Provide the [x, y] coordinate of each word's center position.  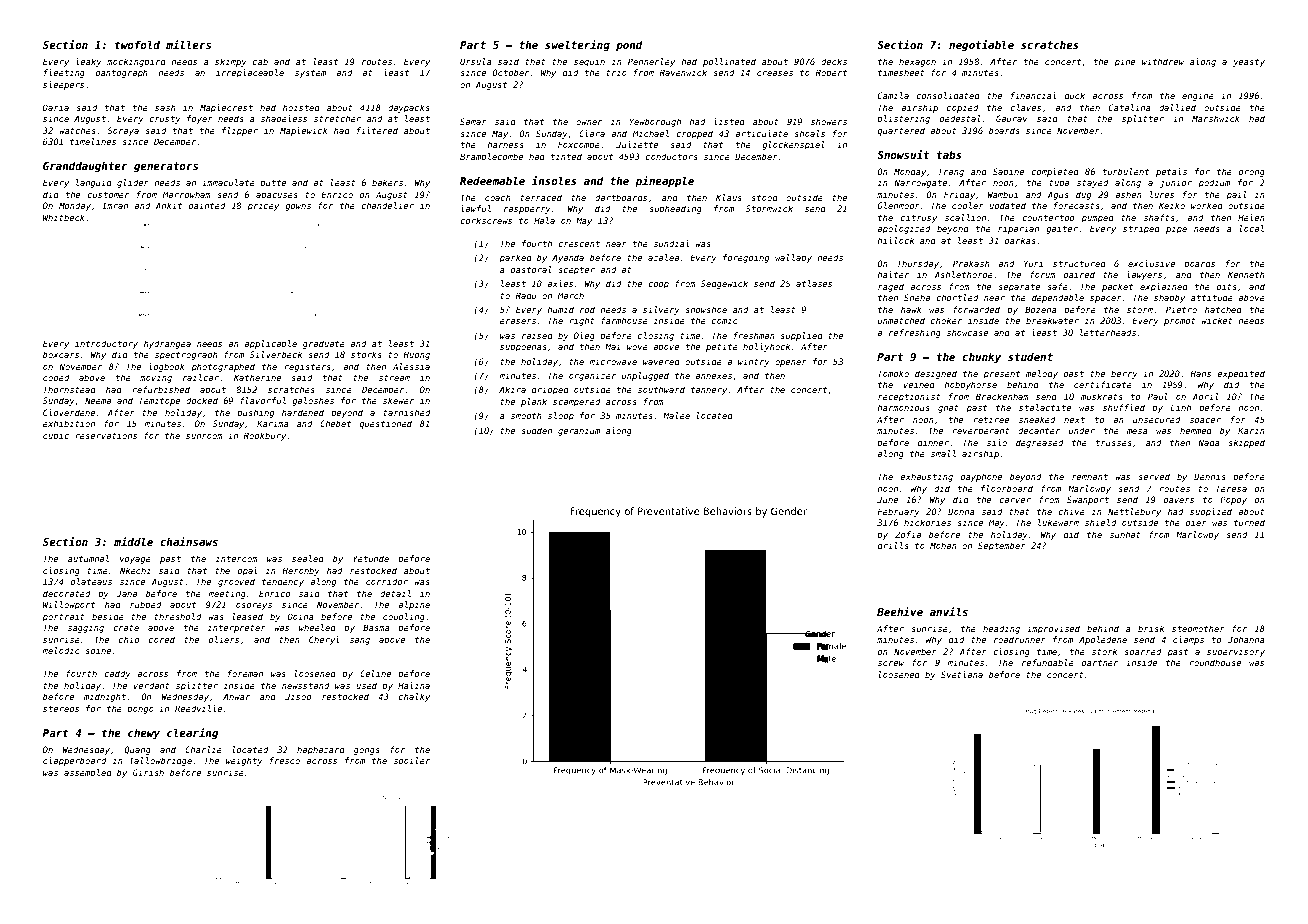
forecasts [1077, 205]
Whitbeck [64, 217]
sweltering [577, 45]
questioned [385, 424]
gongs [367, 751]
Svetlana [962, 674]
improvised [1053, 629]
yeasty [1249, 63]
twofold [137, 44]
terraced [541, 197]
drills [893, 545]
